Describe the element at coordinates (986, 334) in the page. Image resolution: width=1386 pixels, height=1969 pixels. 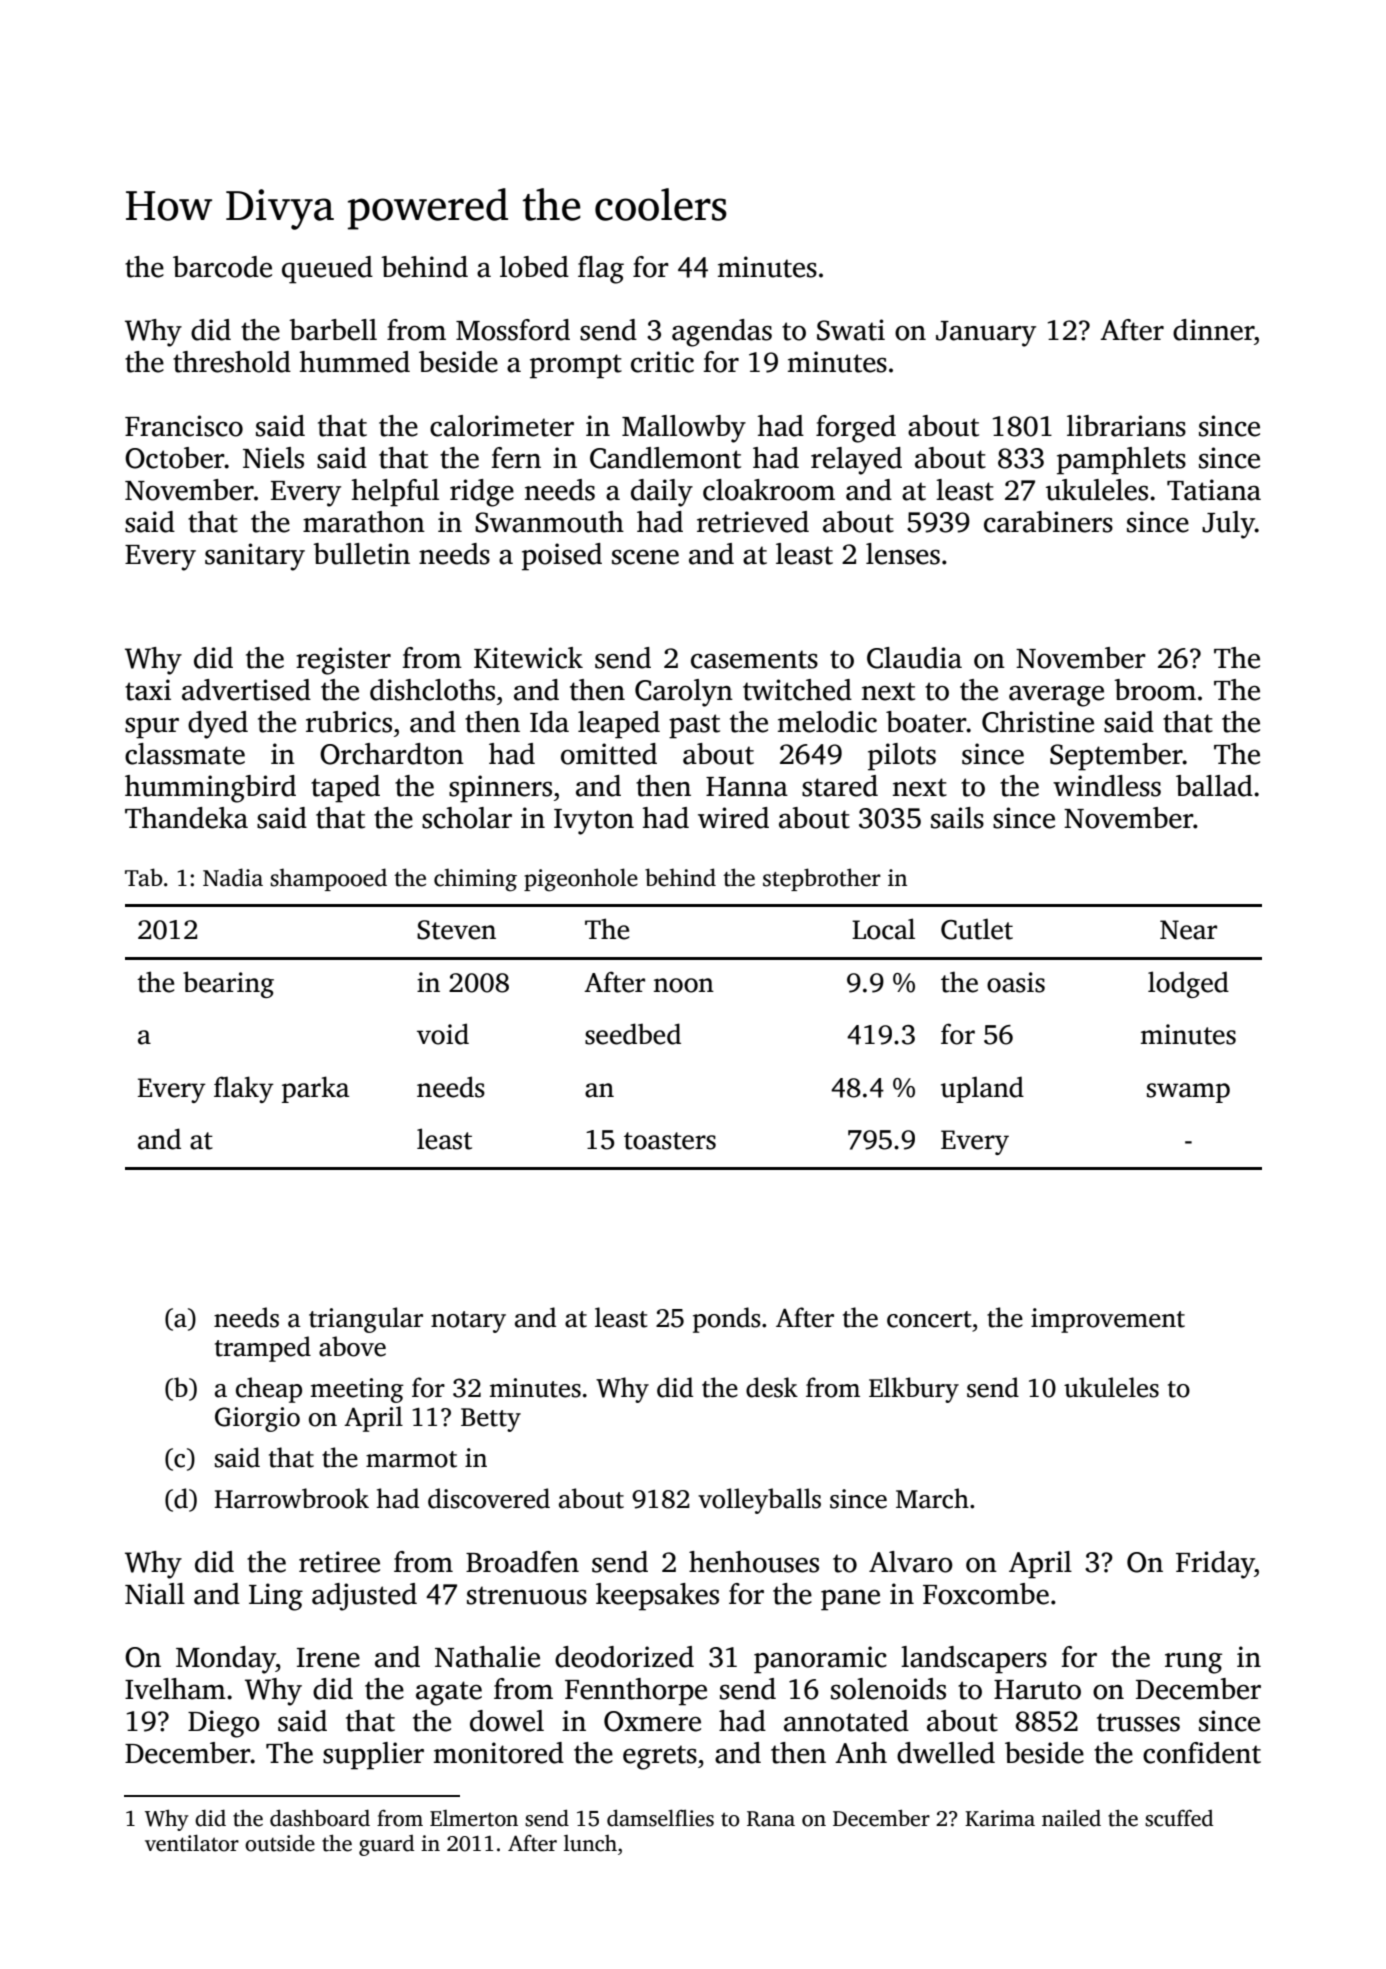
I see `January` at that location.
